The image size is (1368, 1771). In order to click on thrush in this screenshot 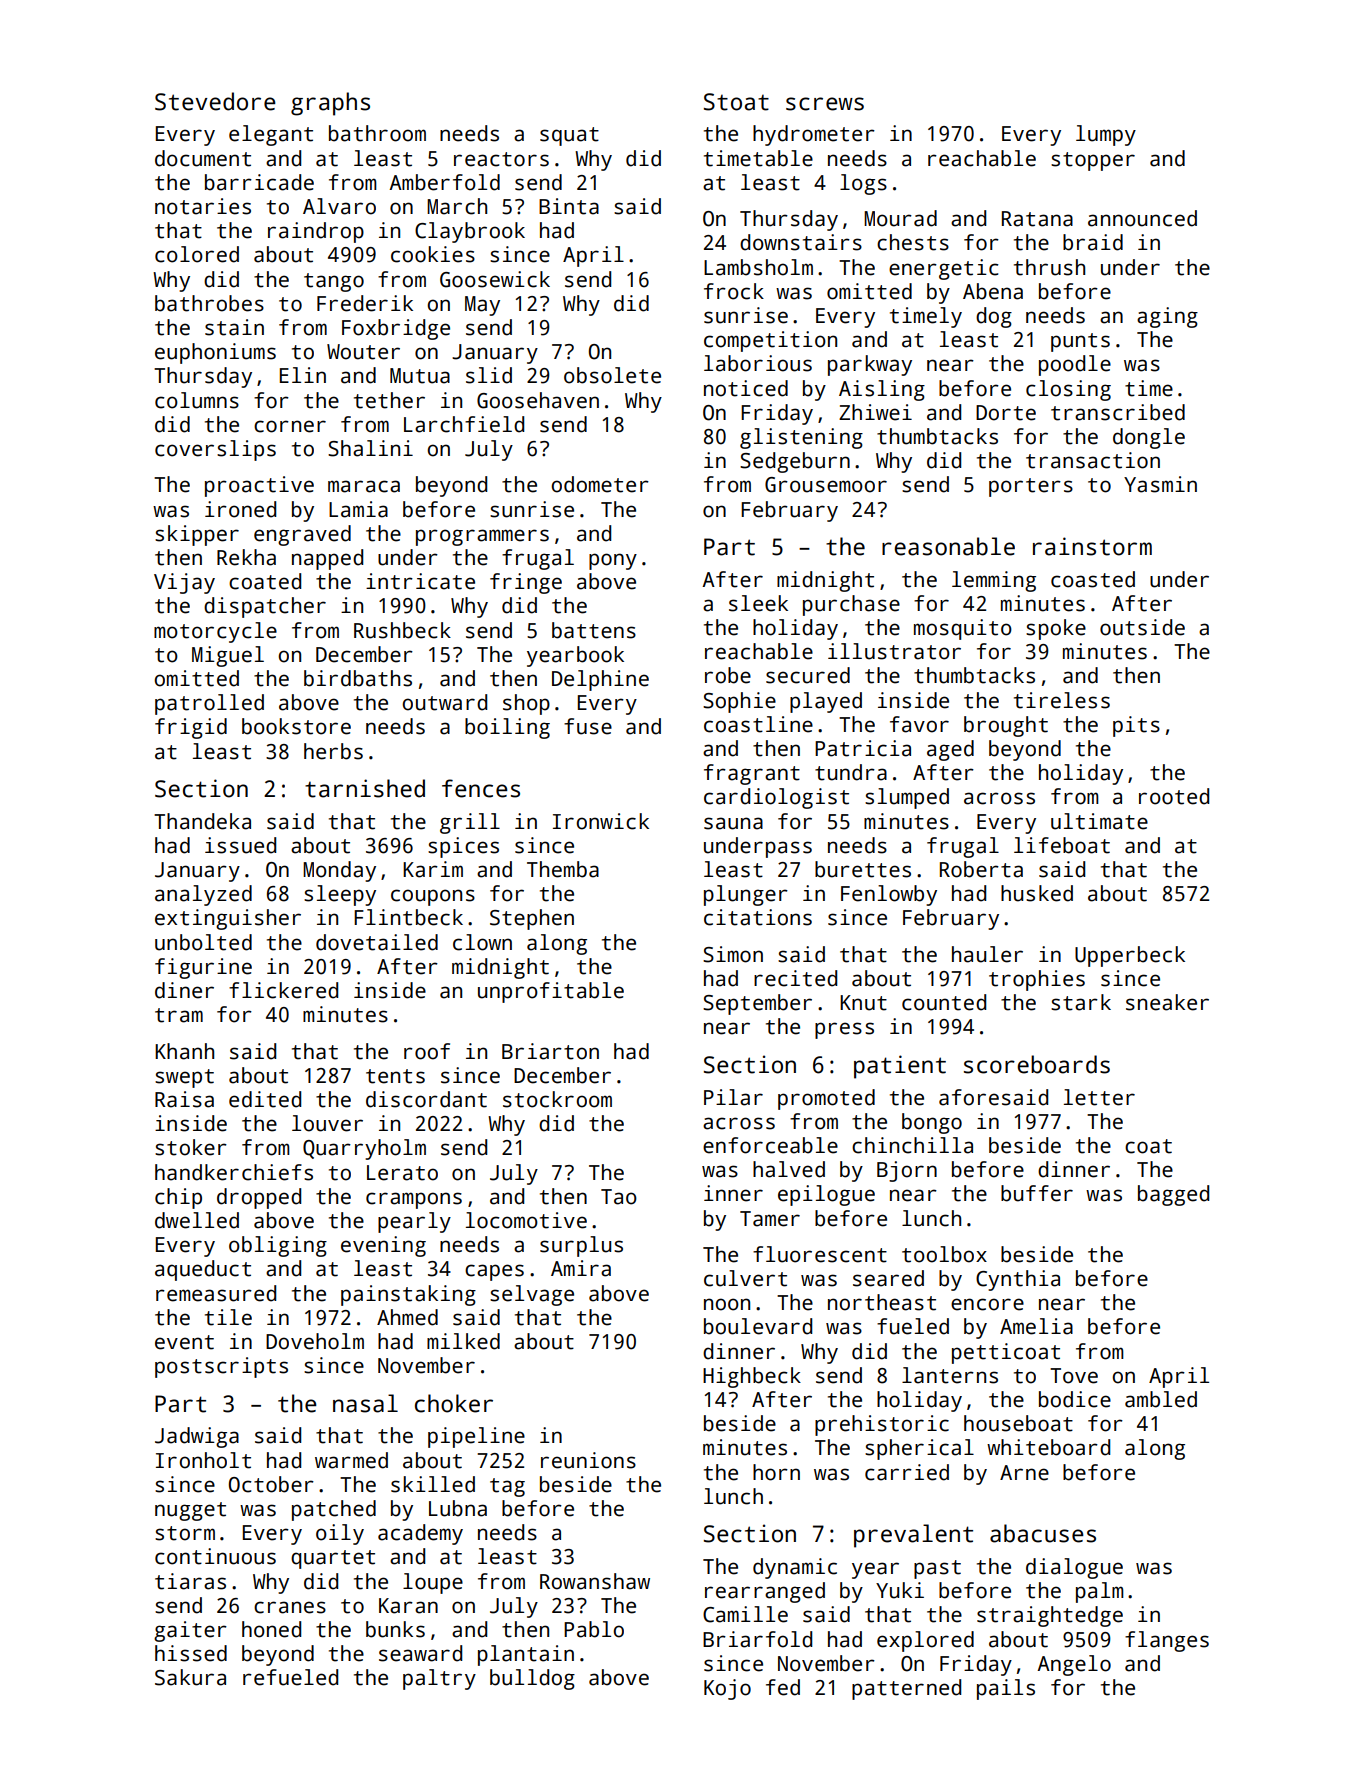, I will do `click(1049, 267)`.
